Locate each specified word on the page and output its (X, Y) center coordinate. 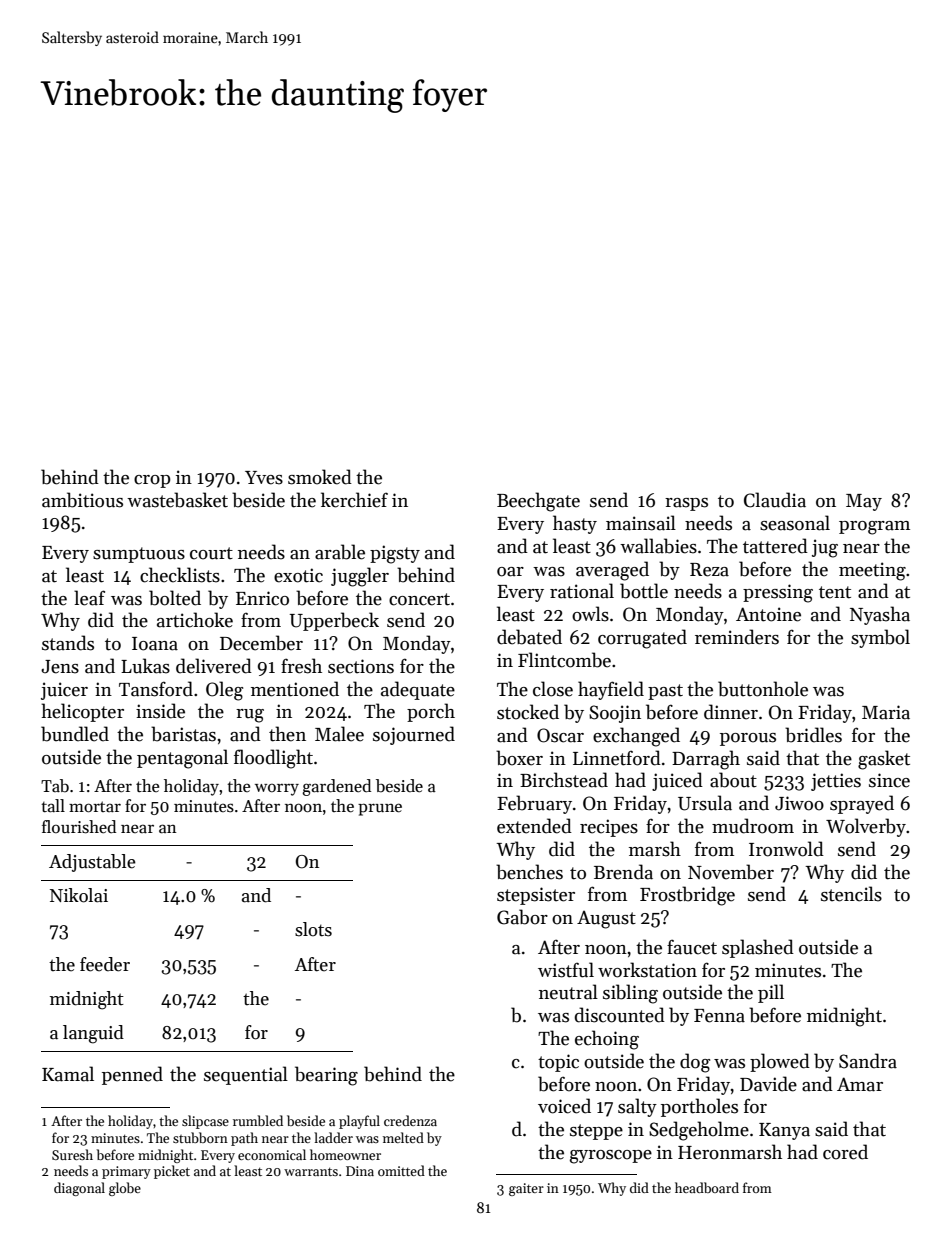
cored (845, 1152)
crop (152, 481)
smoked (320, 477)
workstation (647, 970)
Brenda (623, 872)
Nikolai (79, 895)
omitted (401, 1170)
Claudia (775, 500)
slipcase (205, 1122)
